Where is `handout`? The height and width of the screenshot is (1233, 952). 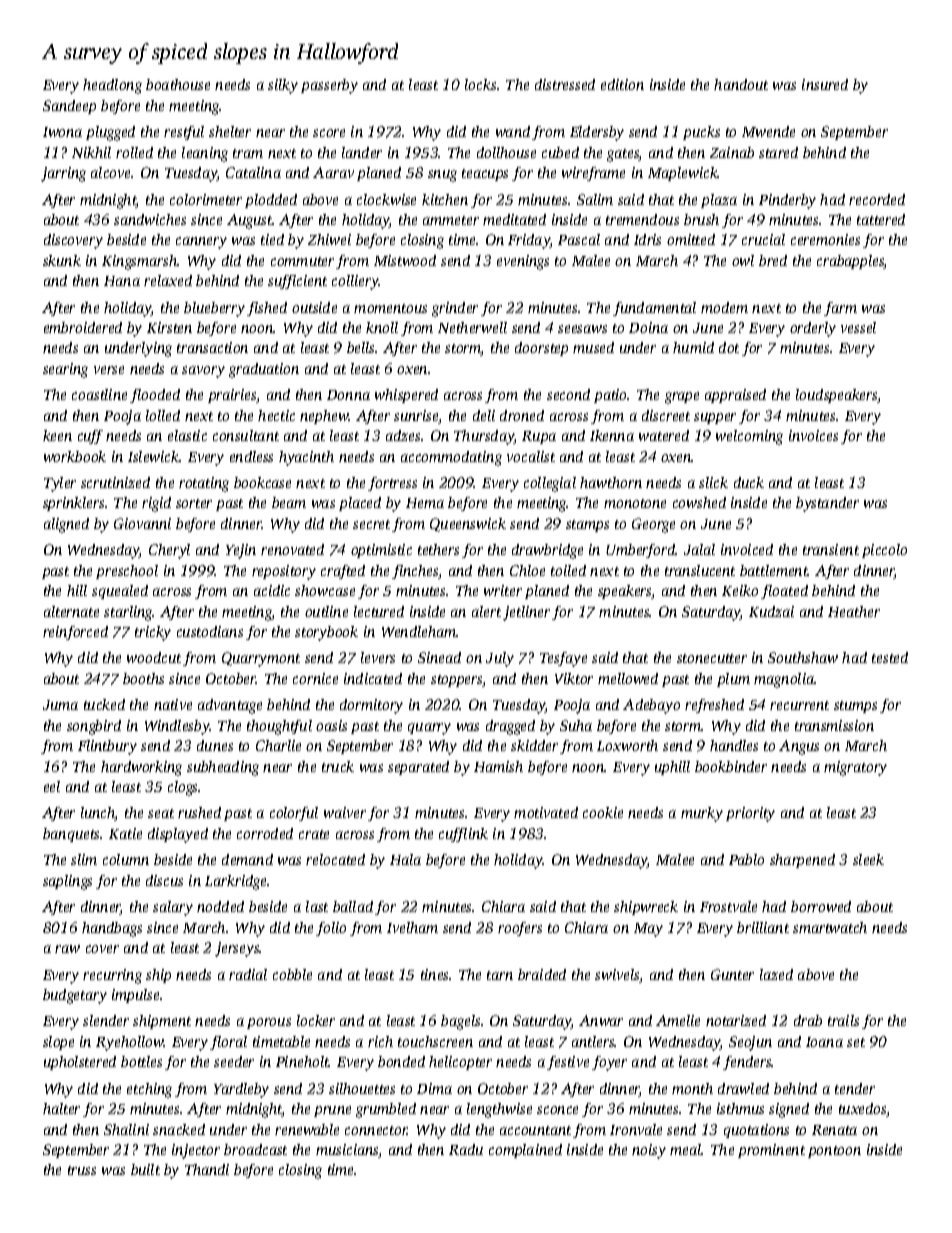
handout is located at coordinates (741, 84).
